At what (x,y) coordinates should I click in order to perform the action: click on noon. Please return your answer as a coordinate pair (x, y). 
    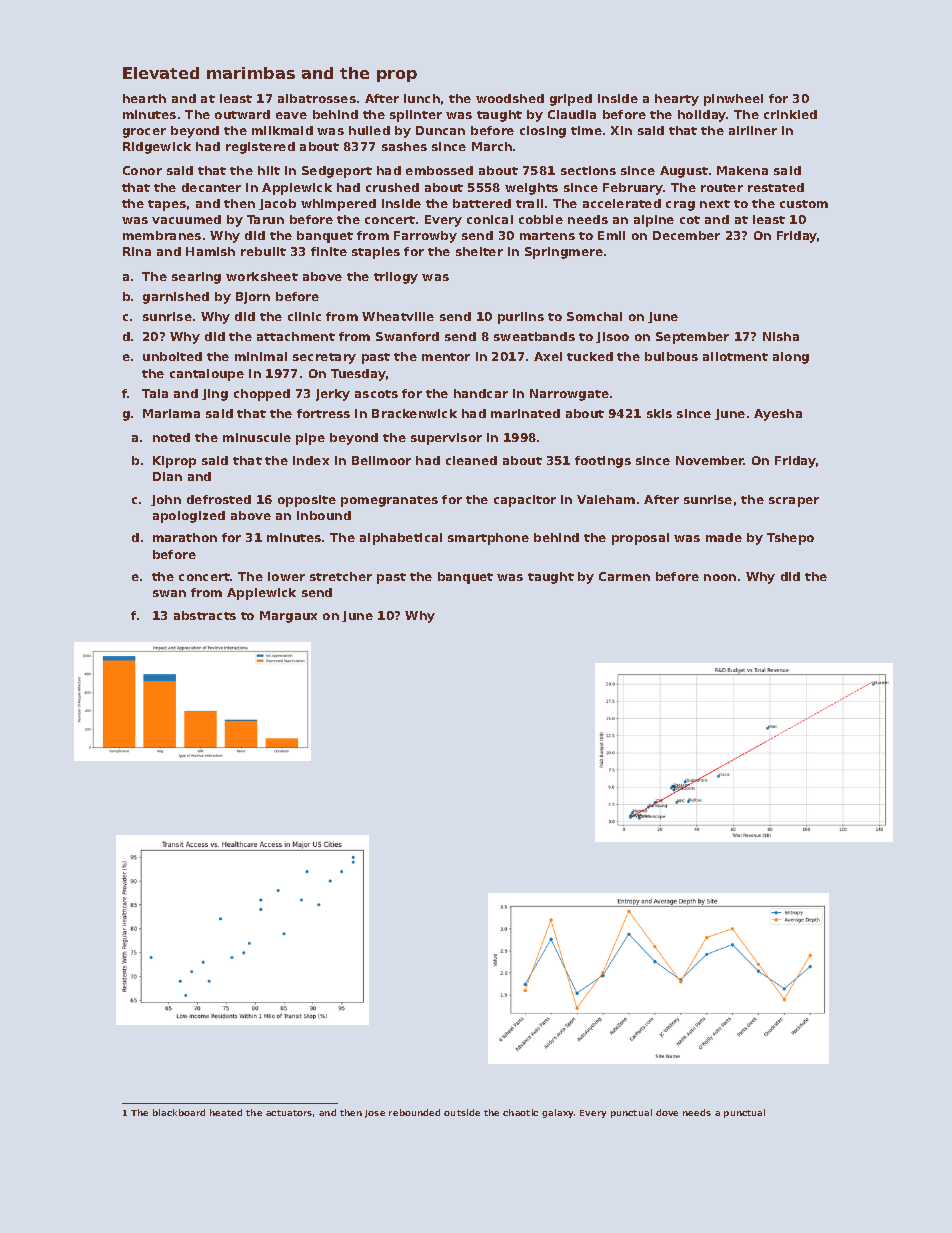
    Looking at the image, I should click on (720, 577).
